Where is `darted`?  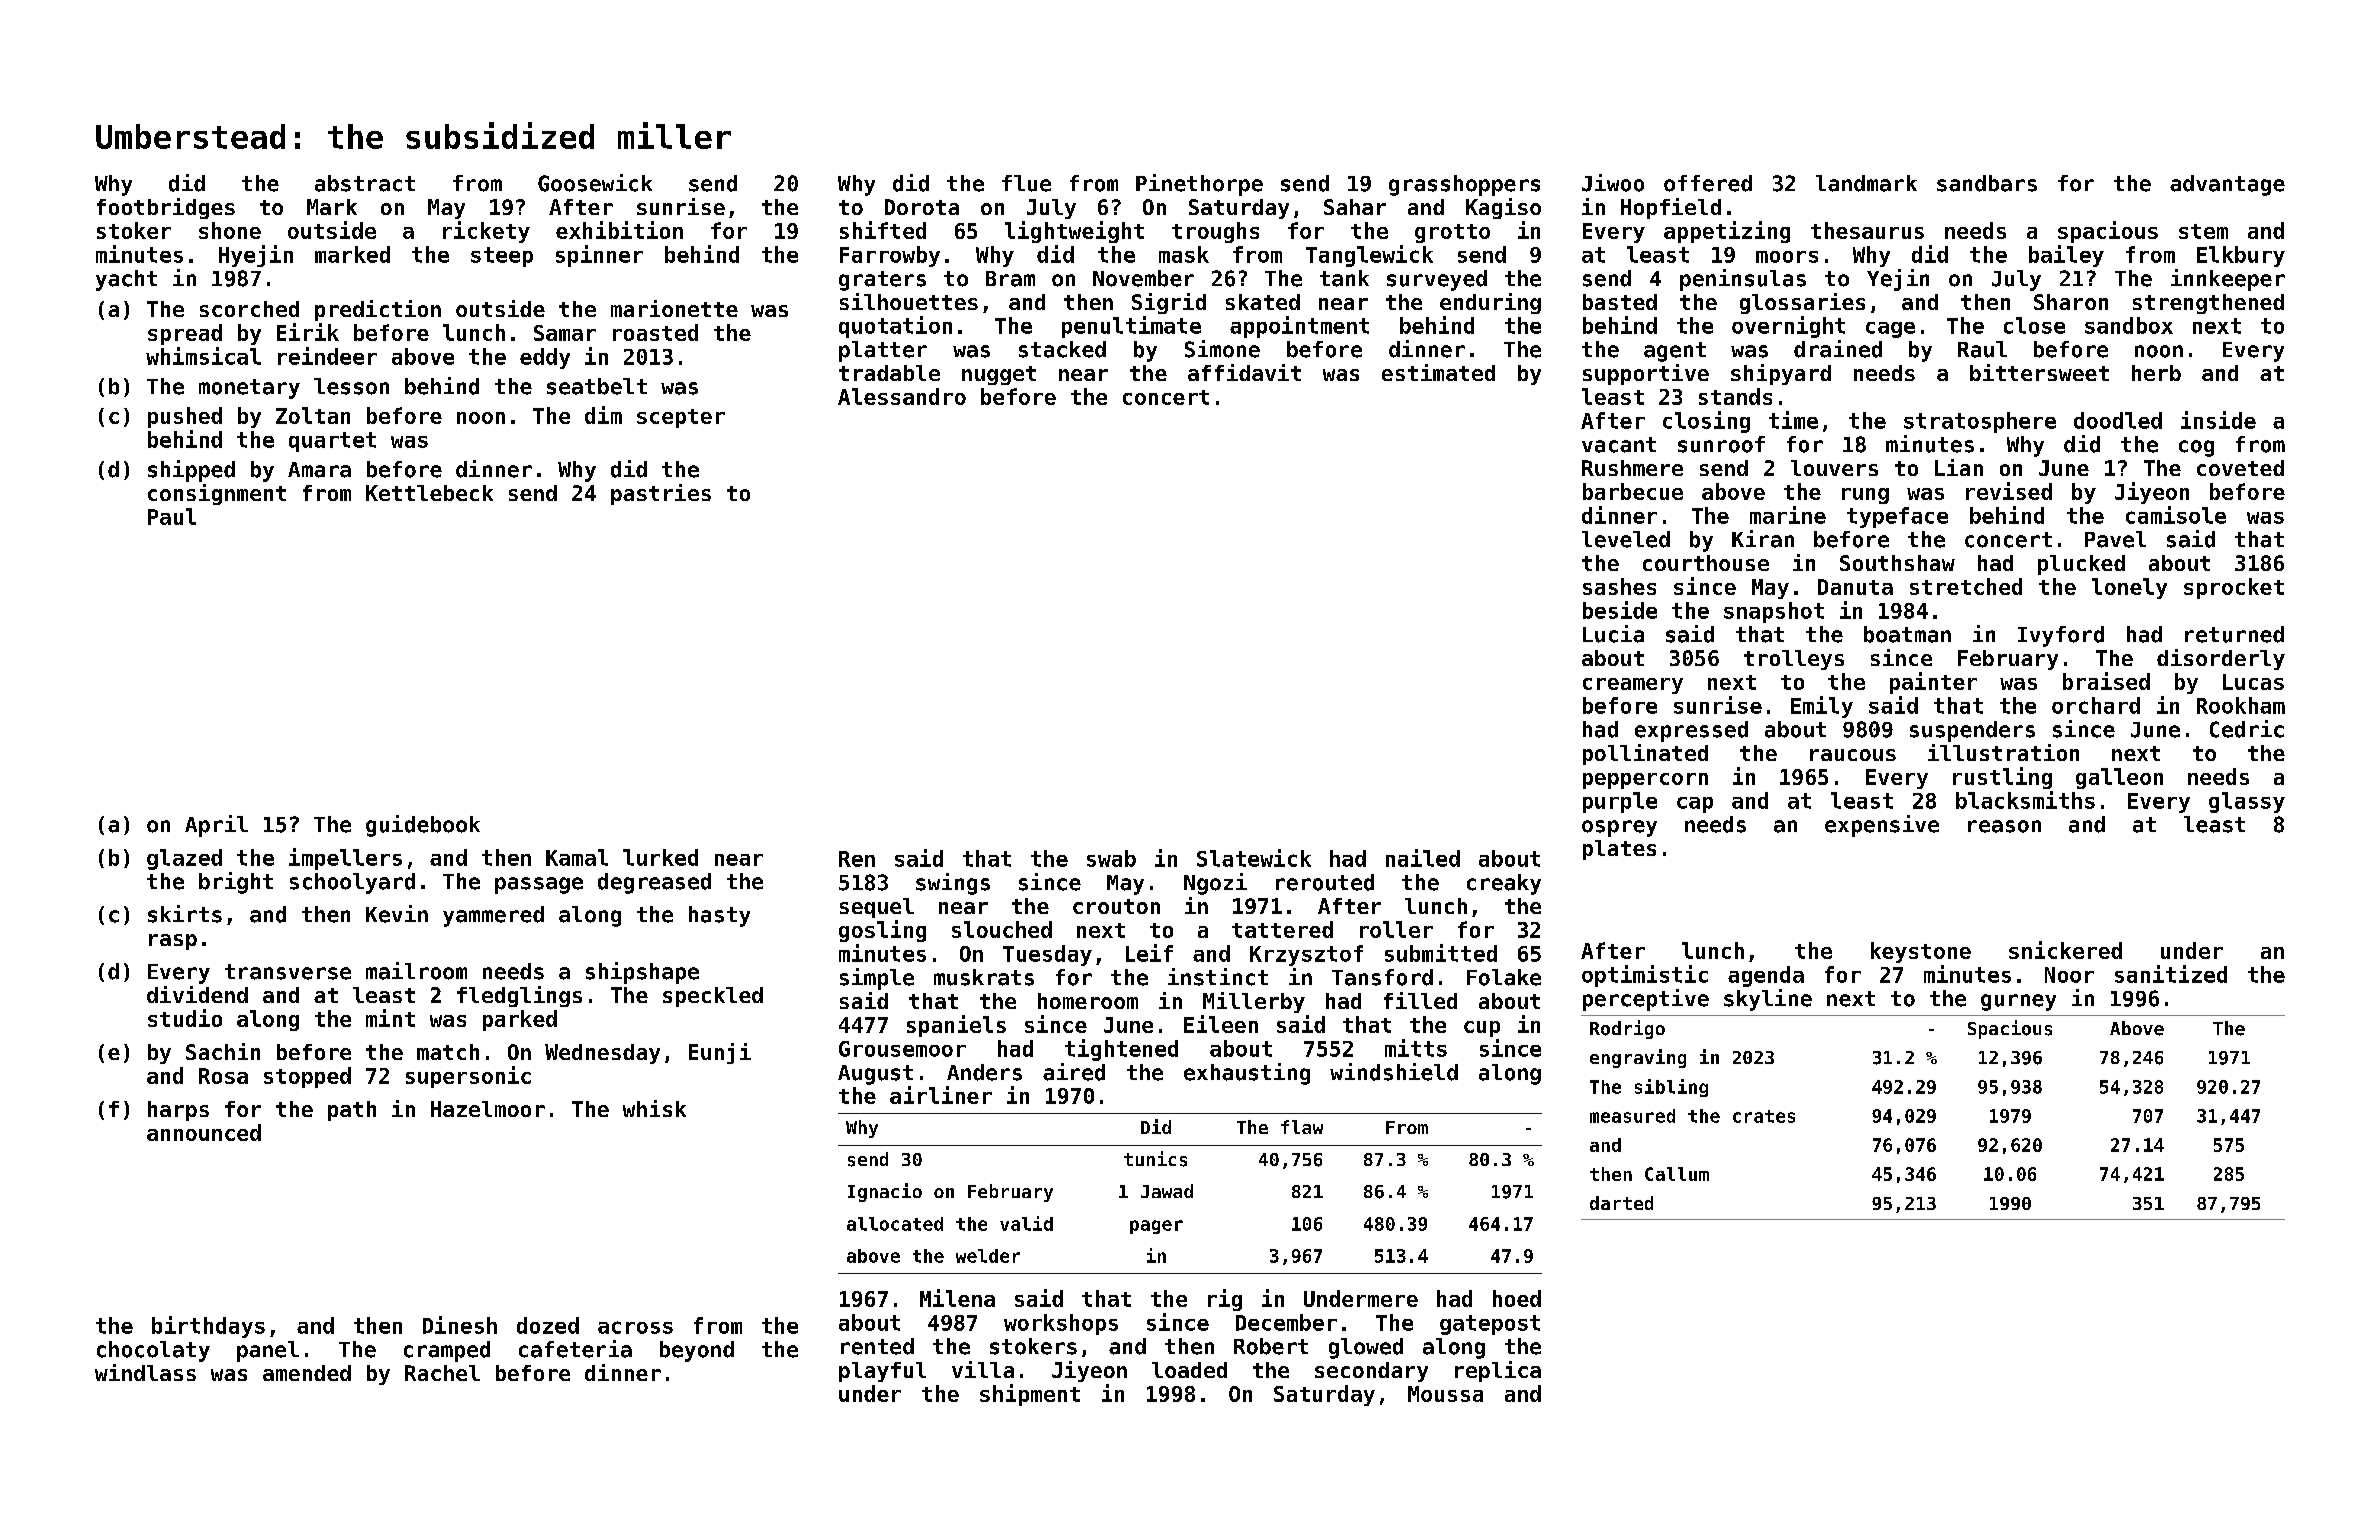
darted is located at coordinates (1621, 1203).
